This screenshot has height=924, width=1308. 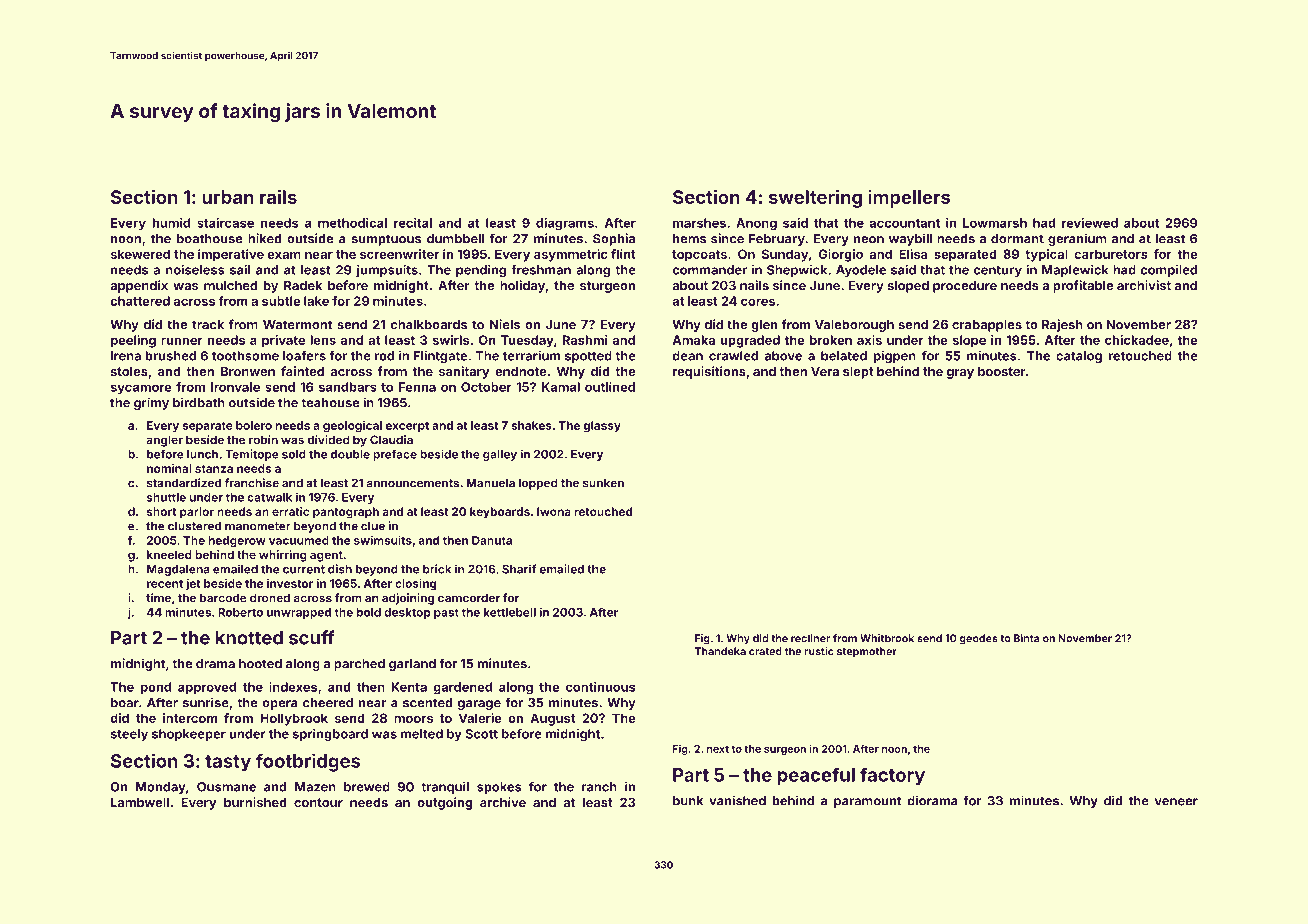 I want to click on time, so click(x=158, y=598).
